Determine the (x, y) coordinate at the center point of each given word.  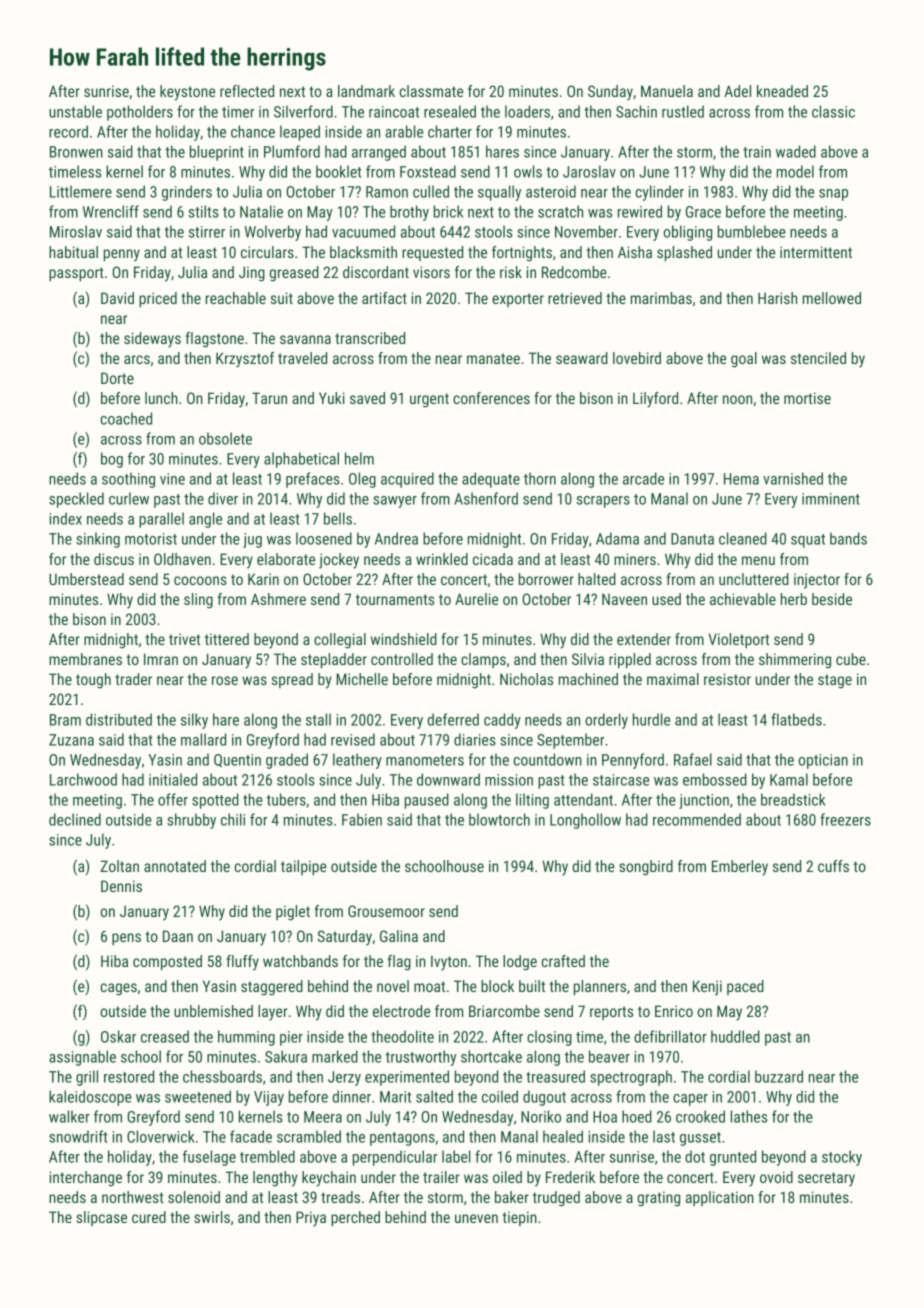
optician (823, 761)
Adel (737, 91)
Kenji (707, 988)
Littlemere (81, 191)
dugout (544, 1098)
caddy (502, 721)
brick (448, 211)
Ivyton (449, 963)
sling (198, 601)
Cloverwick (160, 1136)
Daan (178, 936)
